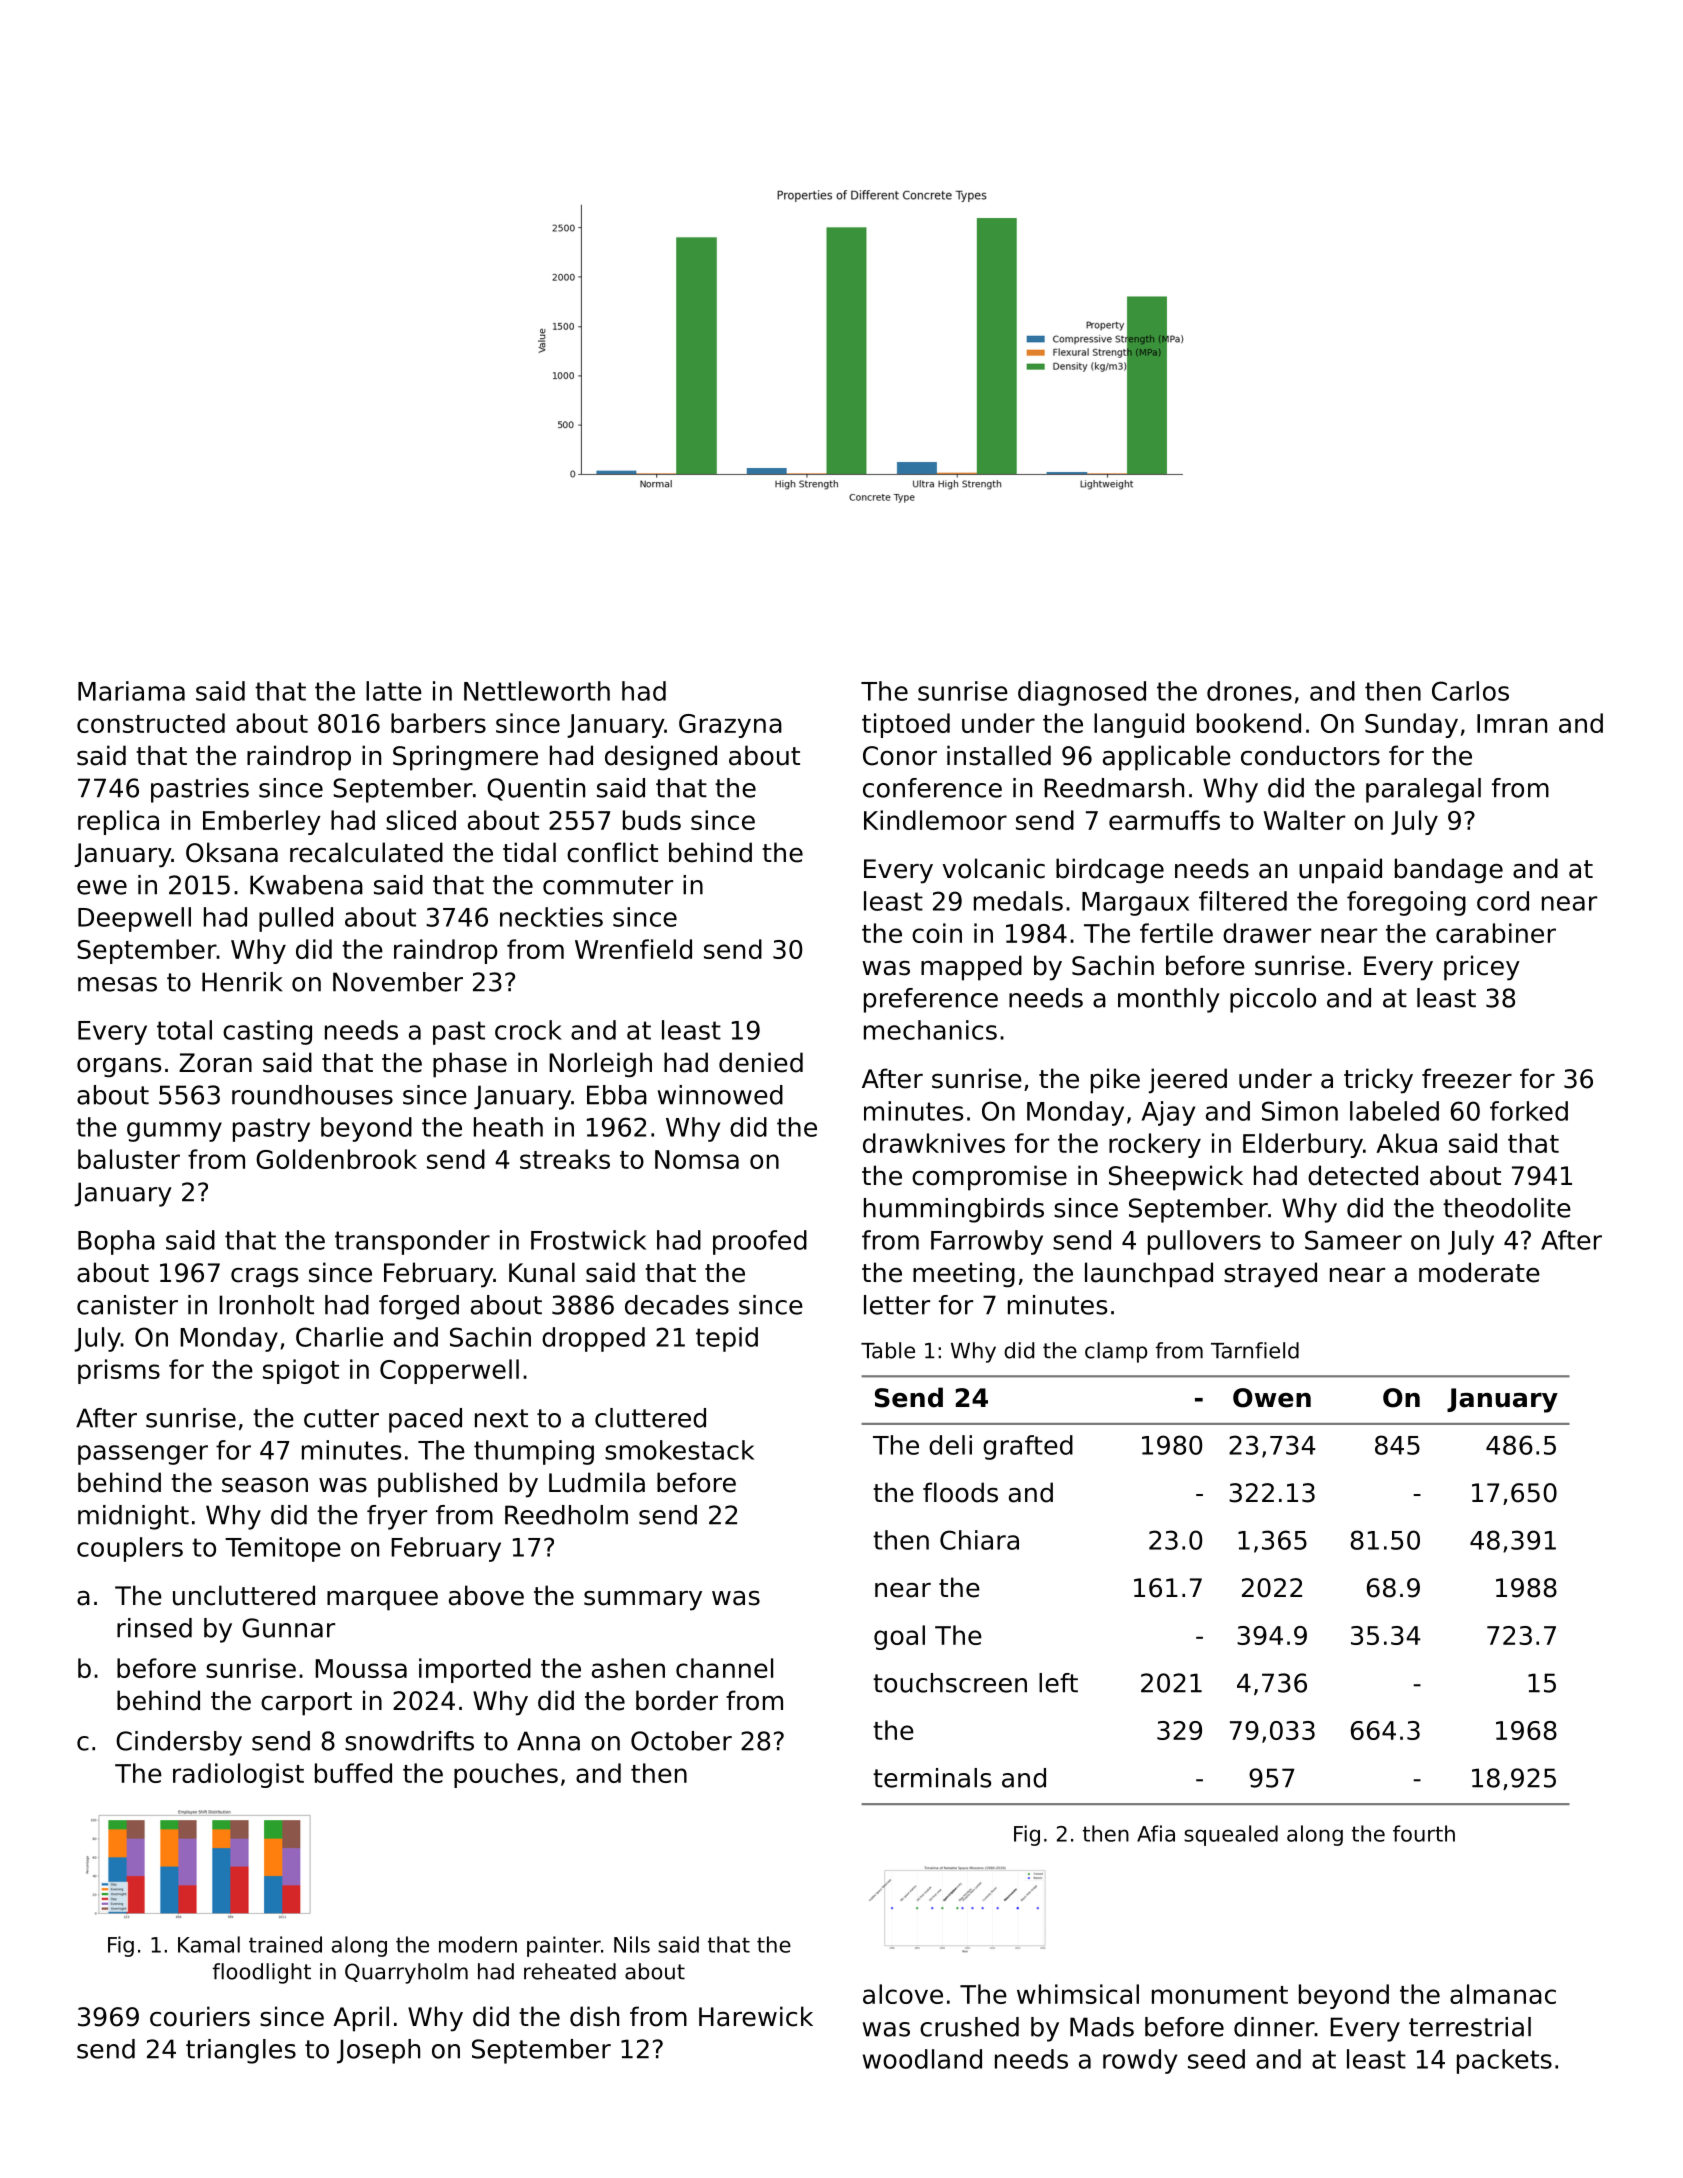  What do you see at coordinates (1273, 1000) in the screenshot?
I see `piccolo` at bounding box center [1273, 1000].
